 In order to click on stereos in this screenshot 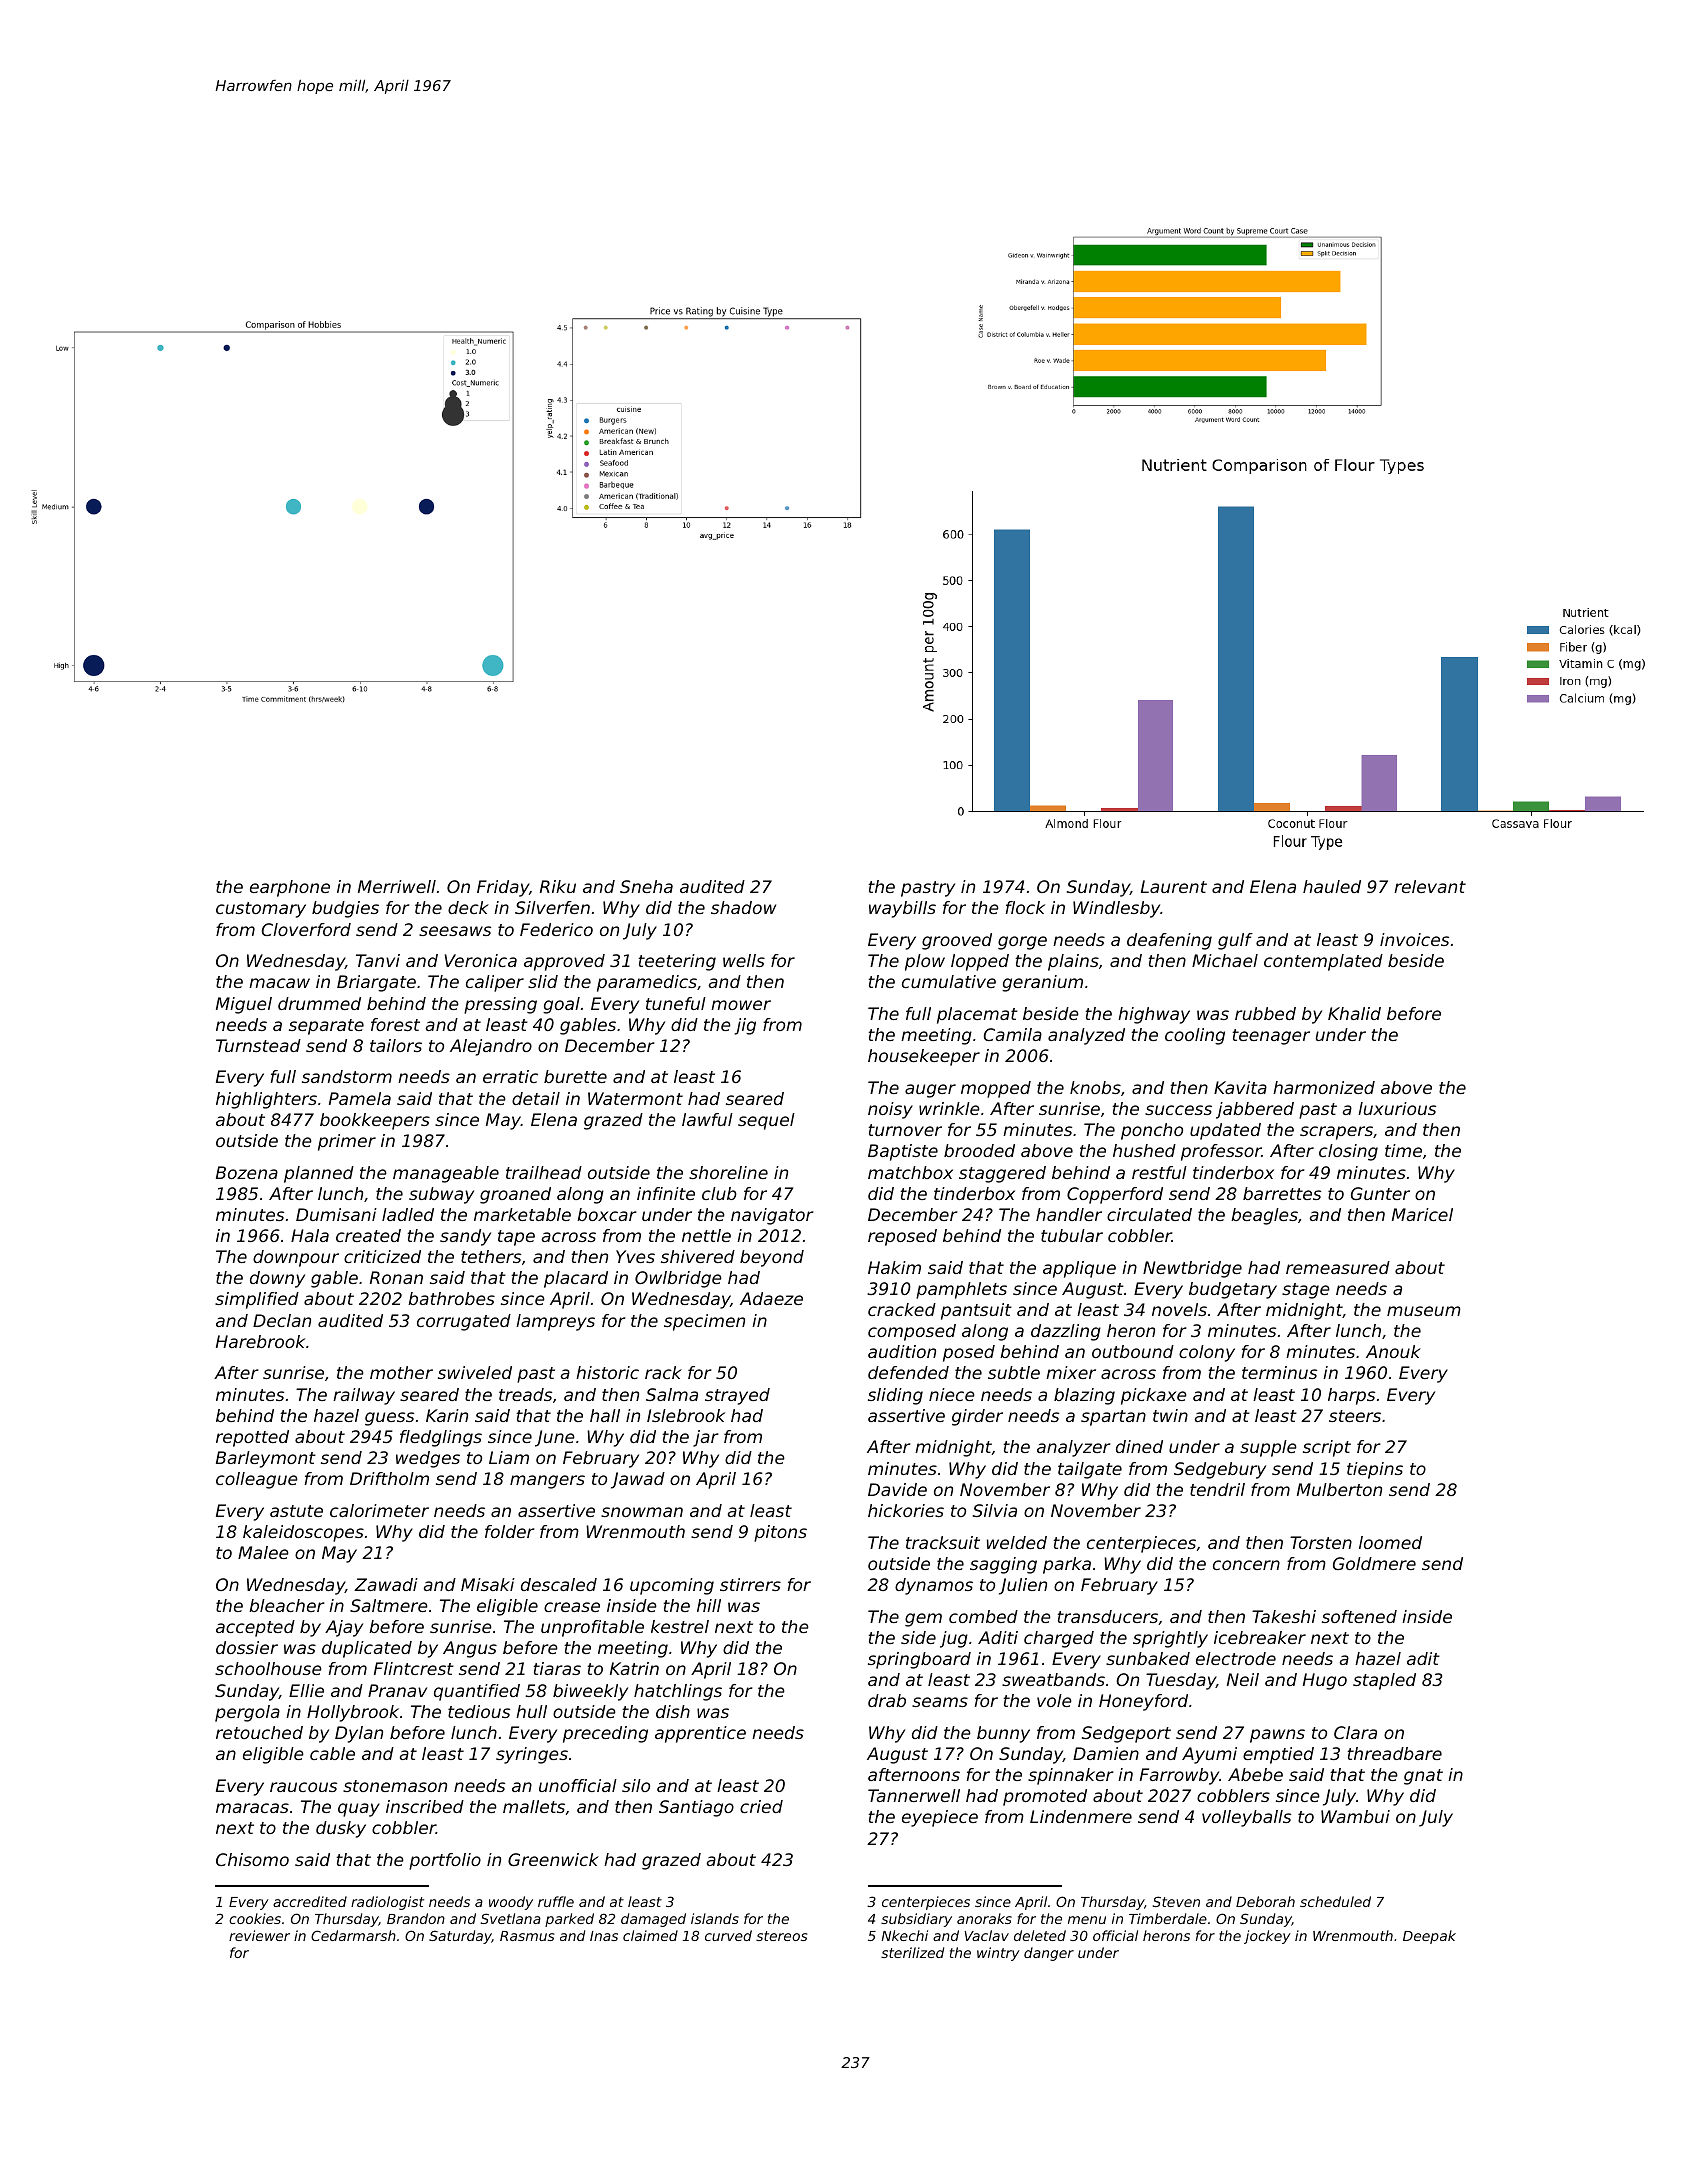, I will do `click(781, 1936)`.
